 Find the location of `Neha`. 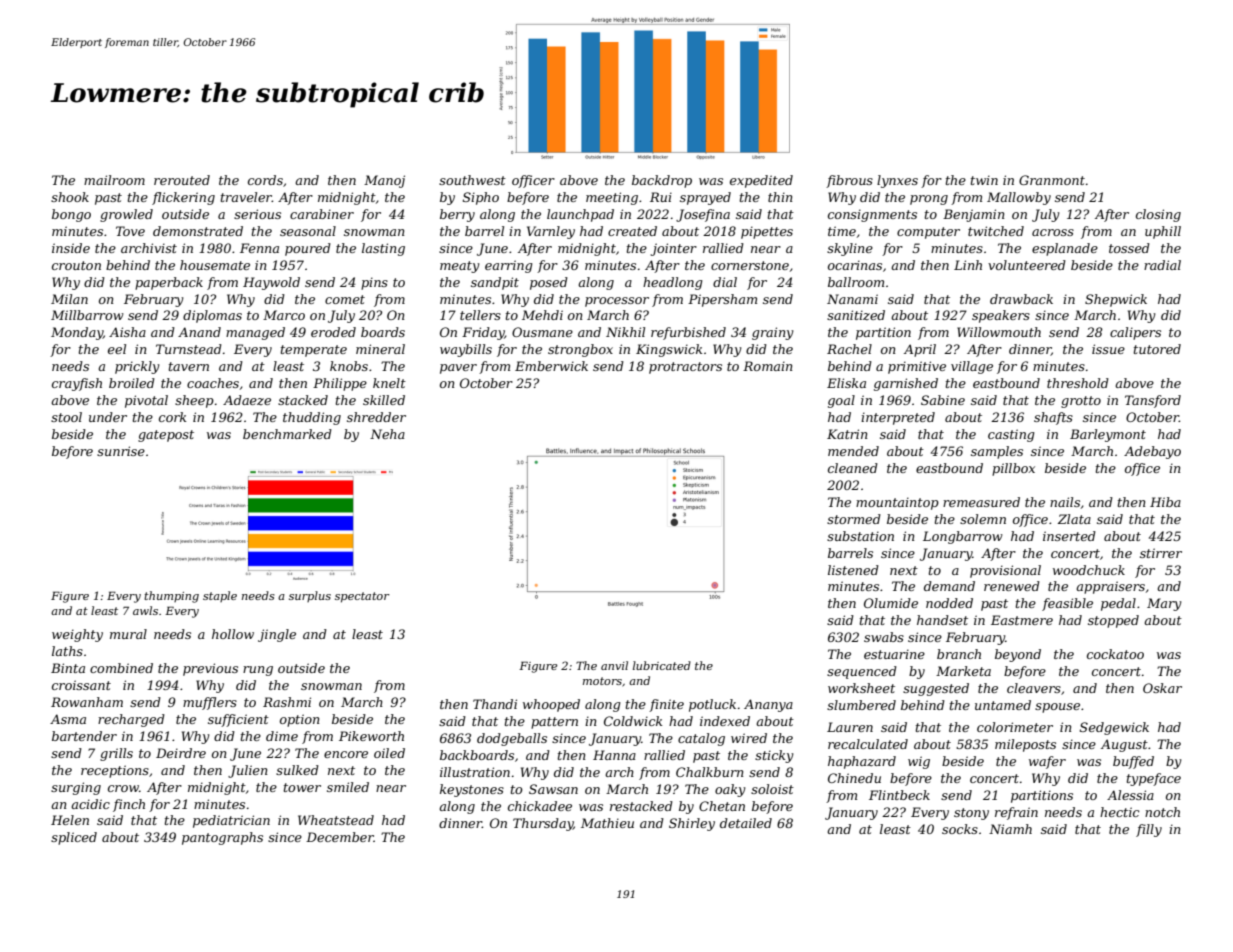

Neha is located at coordinates (387, 434).
